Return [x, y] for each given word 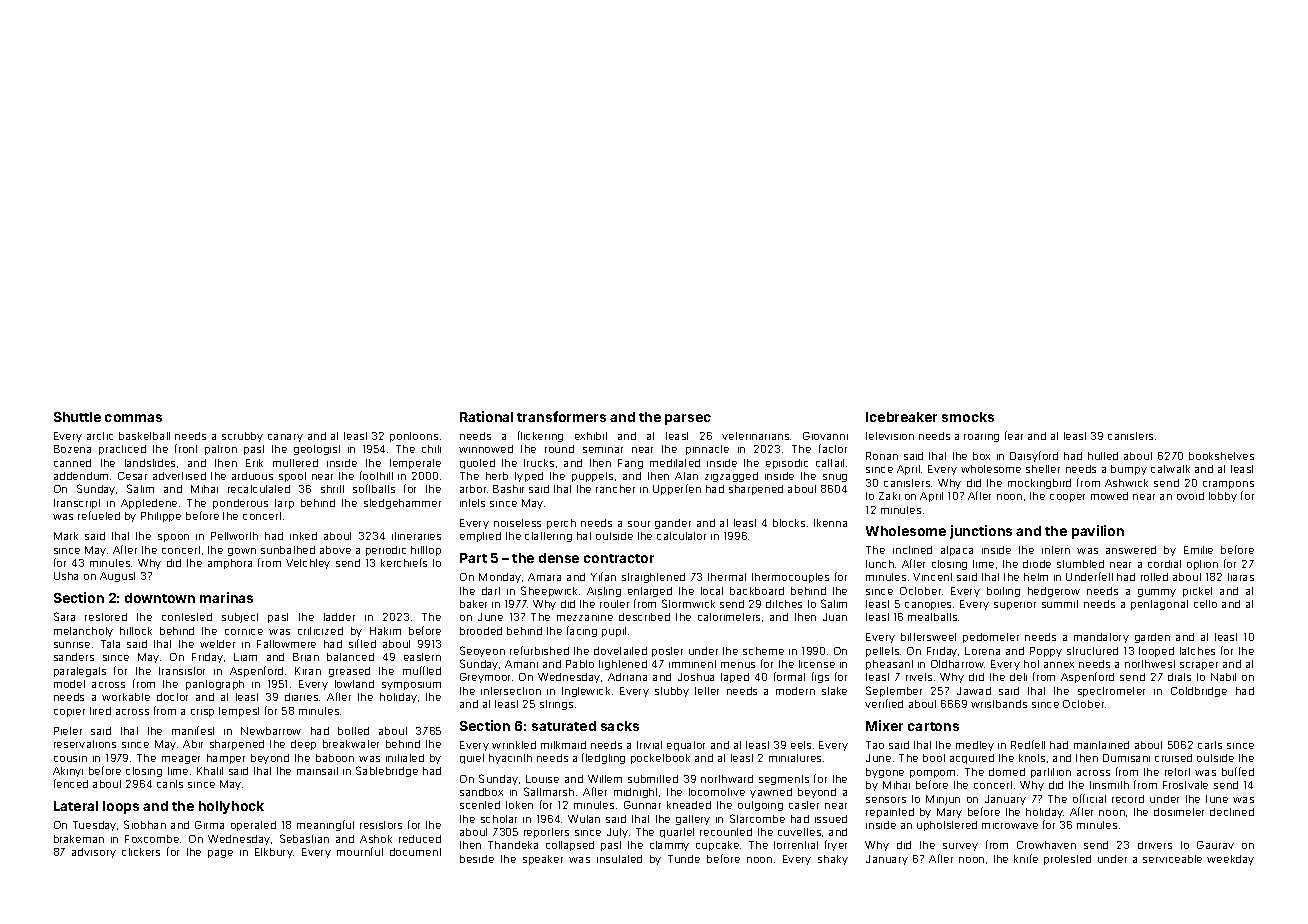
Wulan [584, 819]
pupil [614, 632]
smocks [968, 417]
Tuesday [94, 826]
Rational [486, 416]
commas [133, 418]
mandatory [1101, 638]
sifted [362, 643]
